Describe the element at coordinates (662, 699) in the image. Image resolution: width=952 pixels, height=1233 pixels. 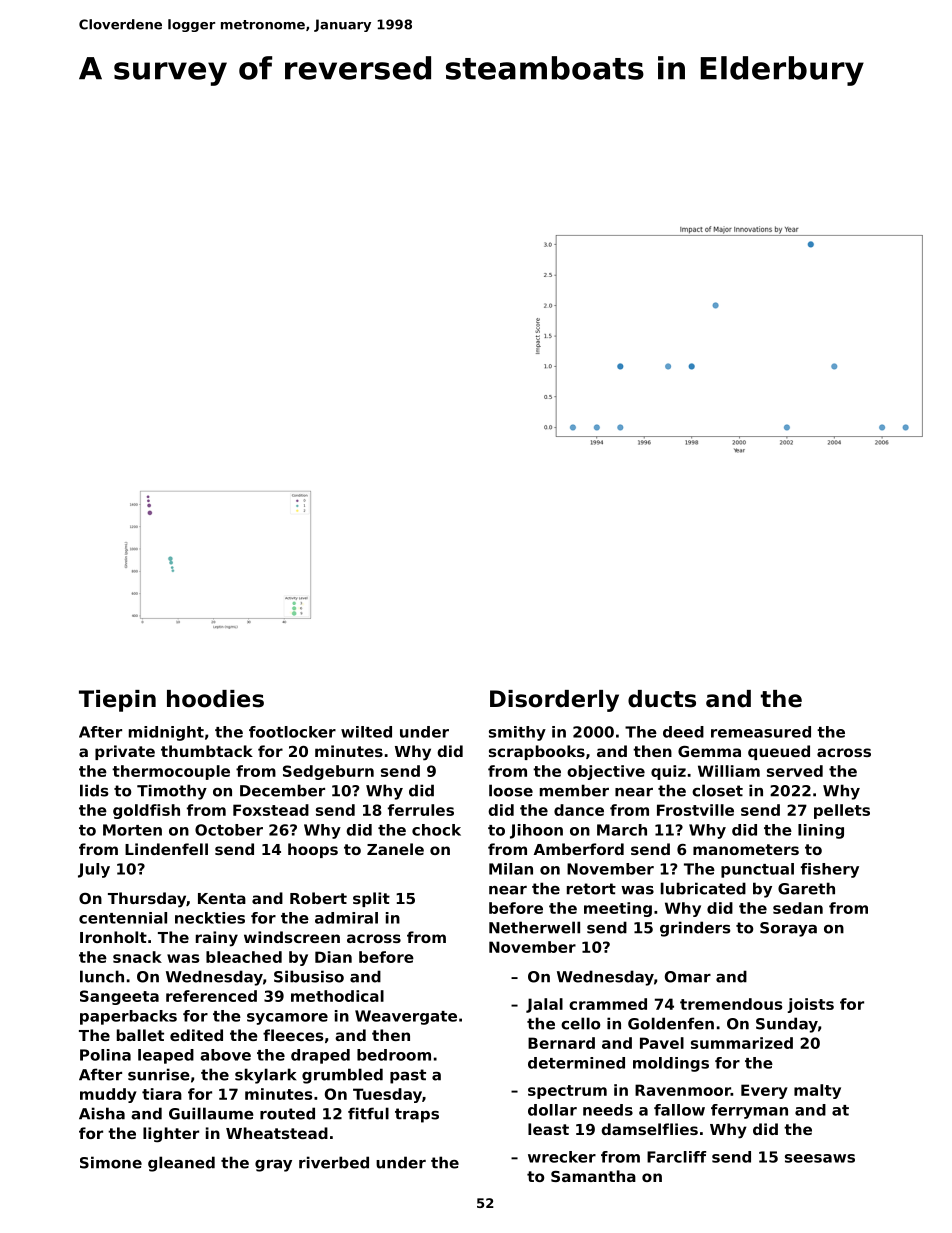
I see `ducts` at that location.
